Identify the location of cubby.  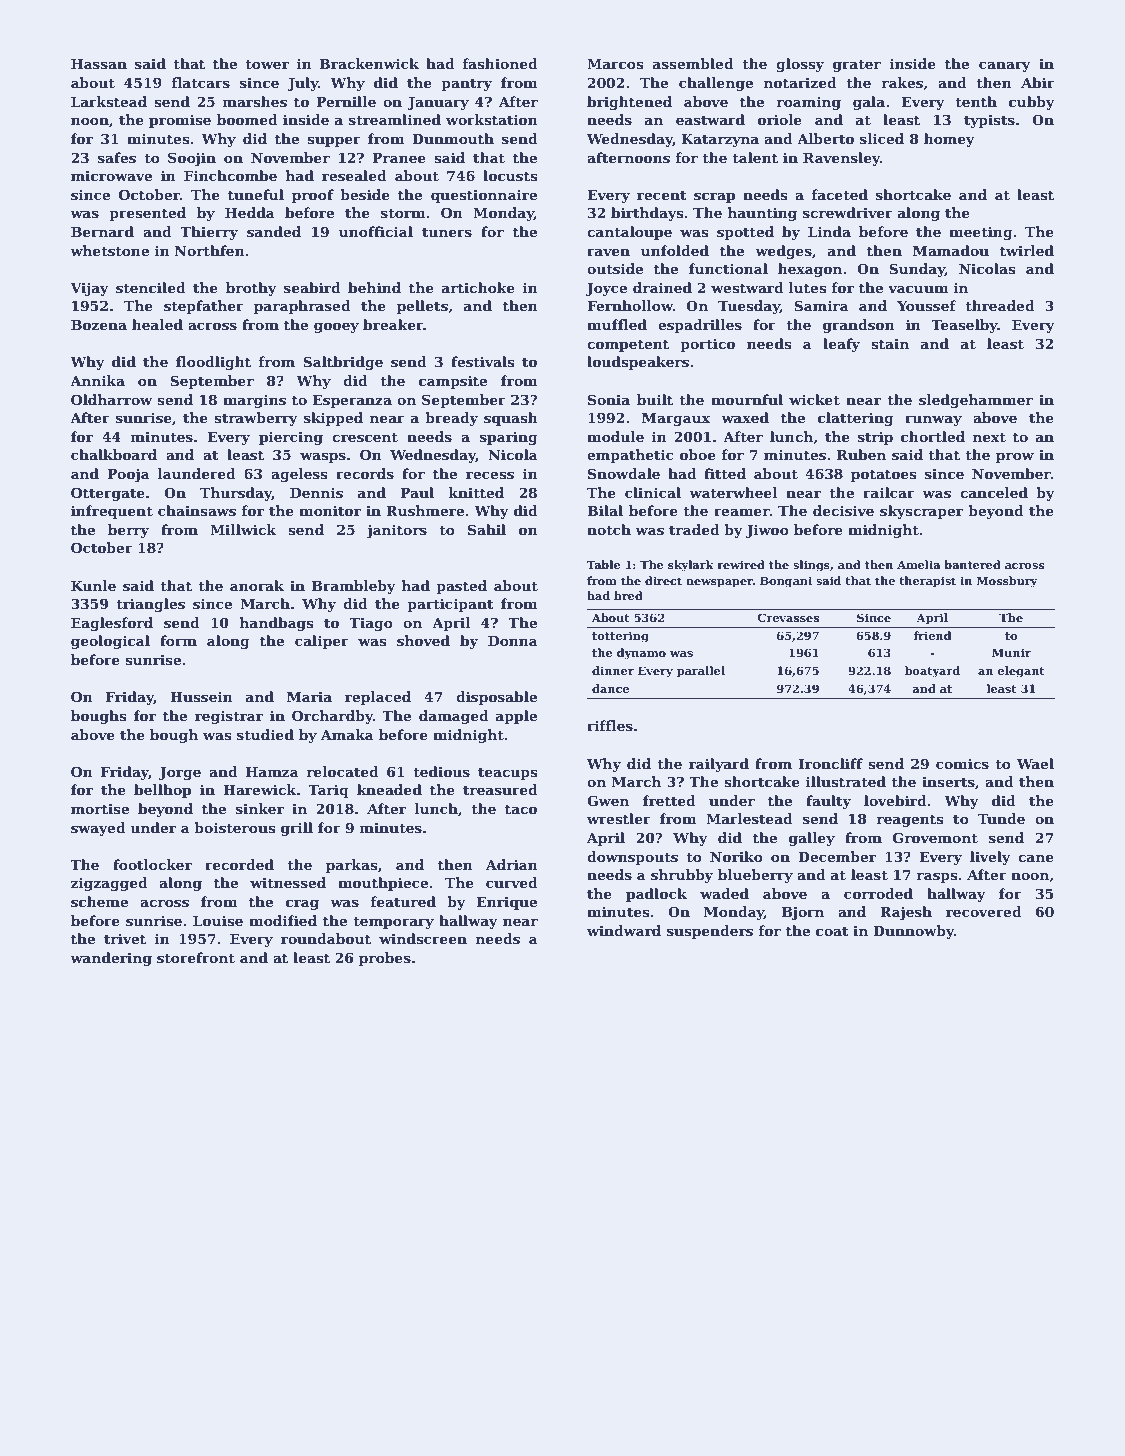
(1032, 103).
